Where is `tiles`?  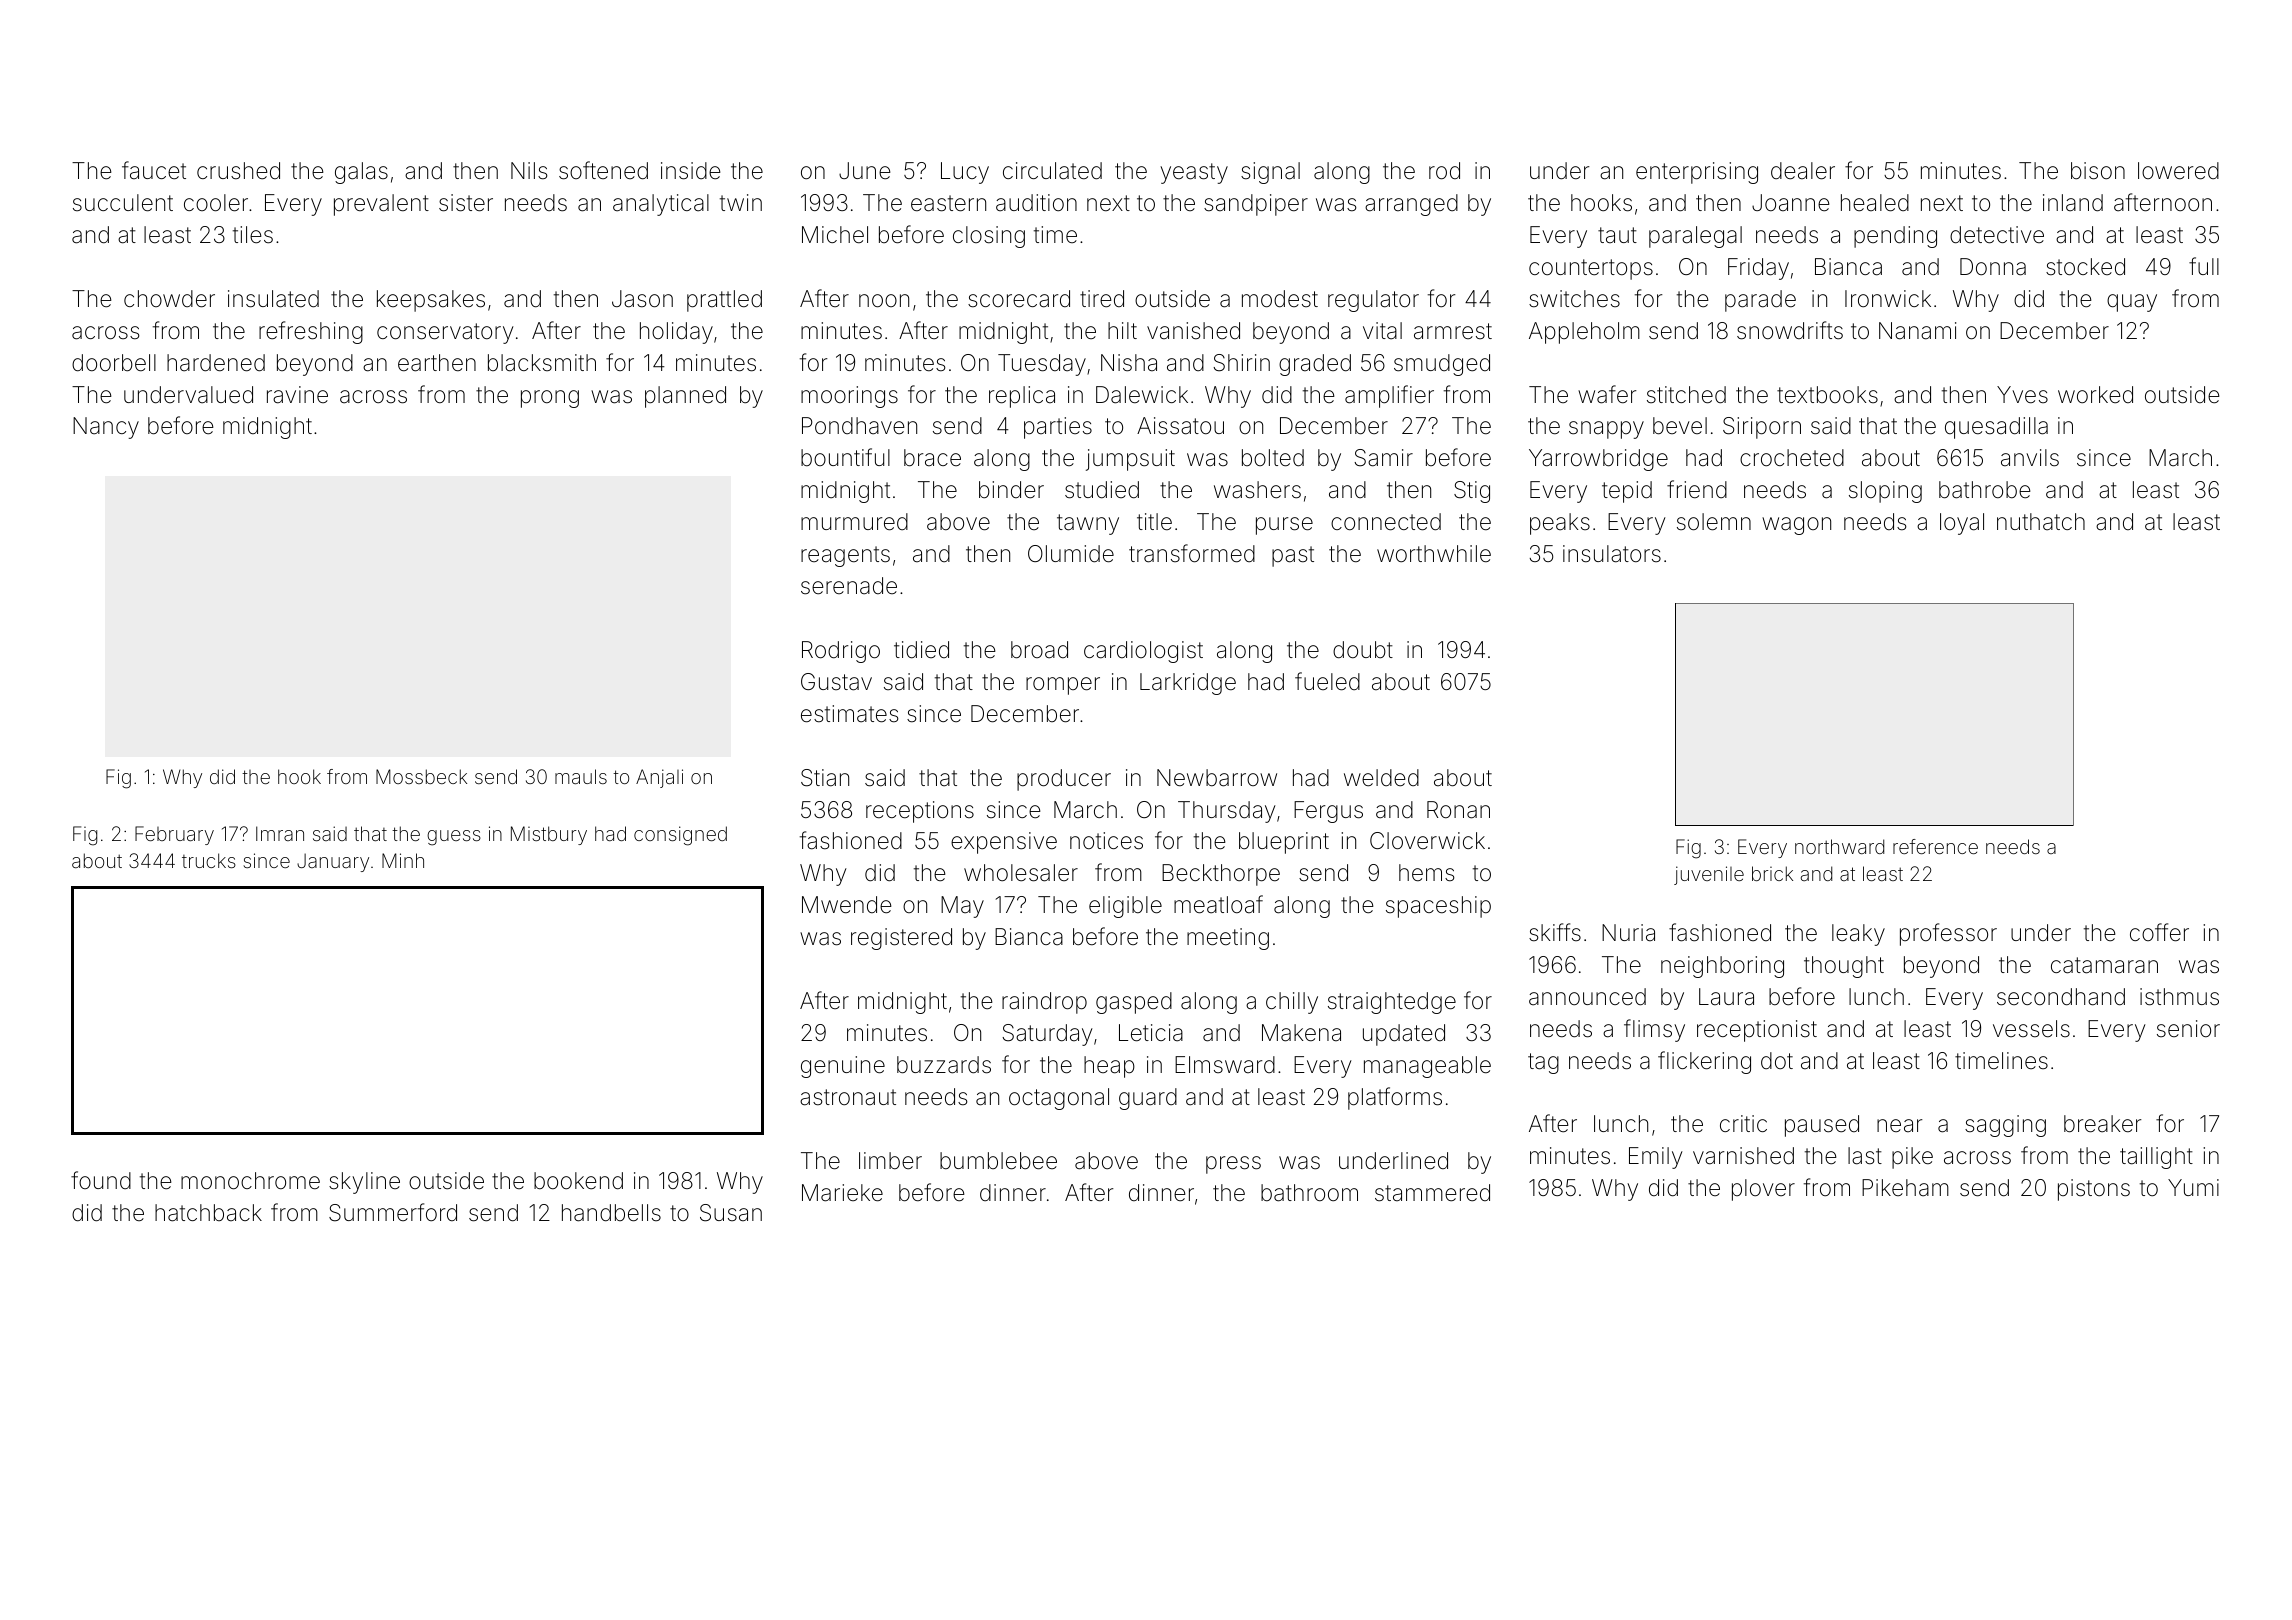 tiles is located at coordinates (253, 235).
